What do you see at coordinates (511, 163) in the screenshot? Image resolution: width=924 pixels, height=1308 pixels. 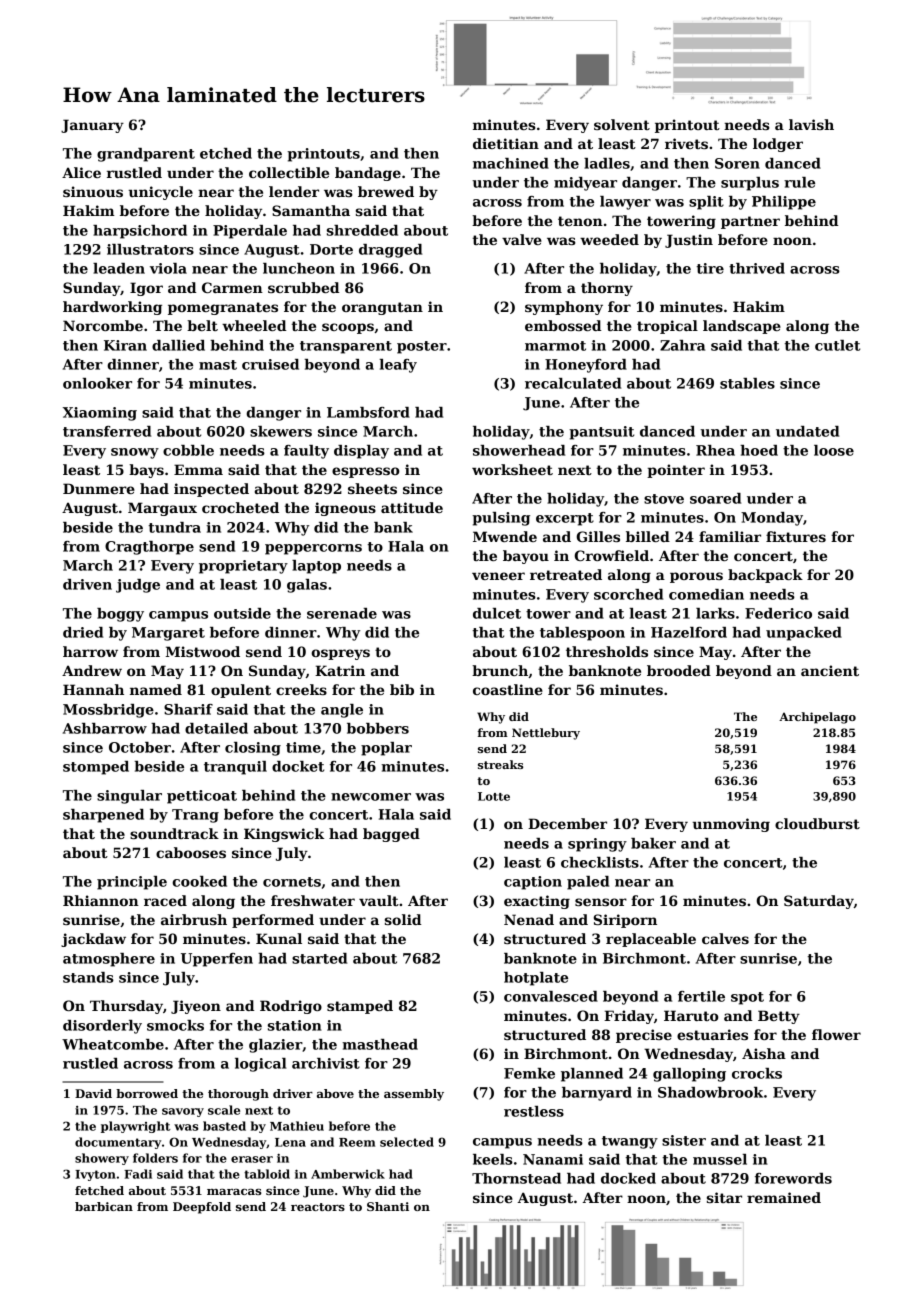 I see `machined` at bounding box center [511, 163].
